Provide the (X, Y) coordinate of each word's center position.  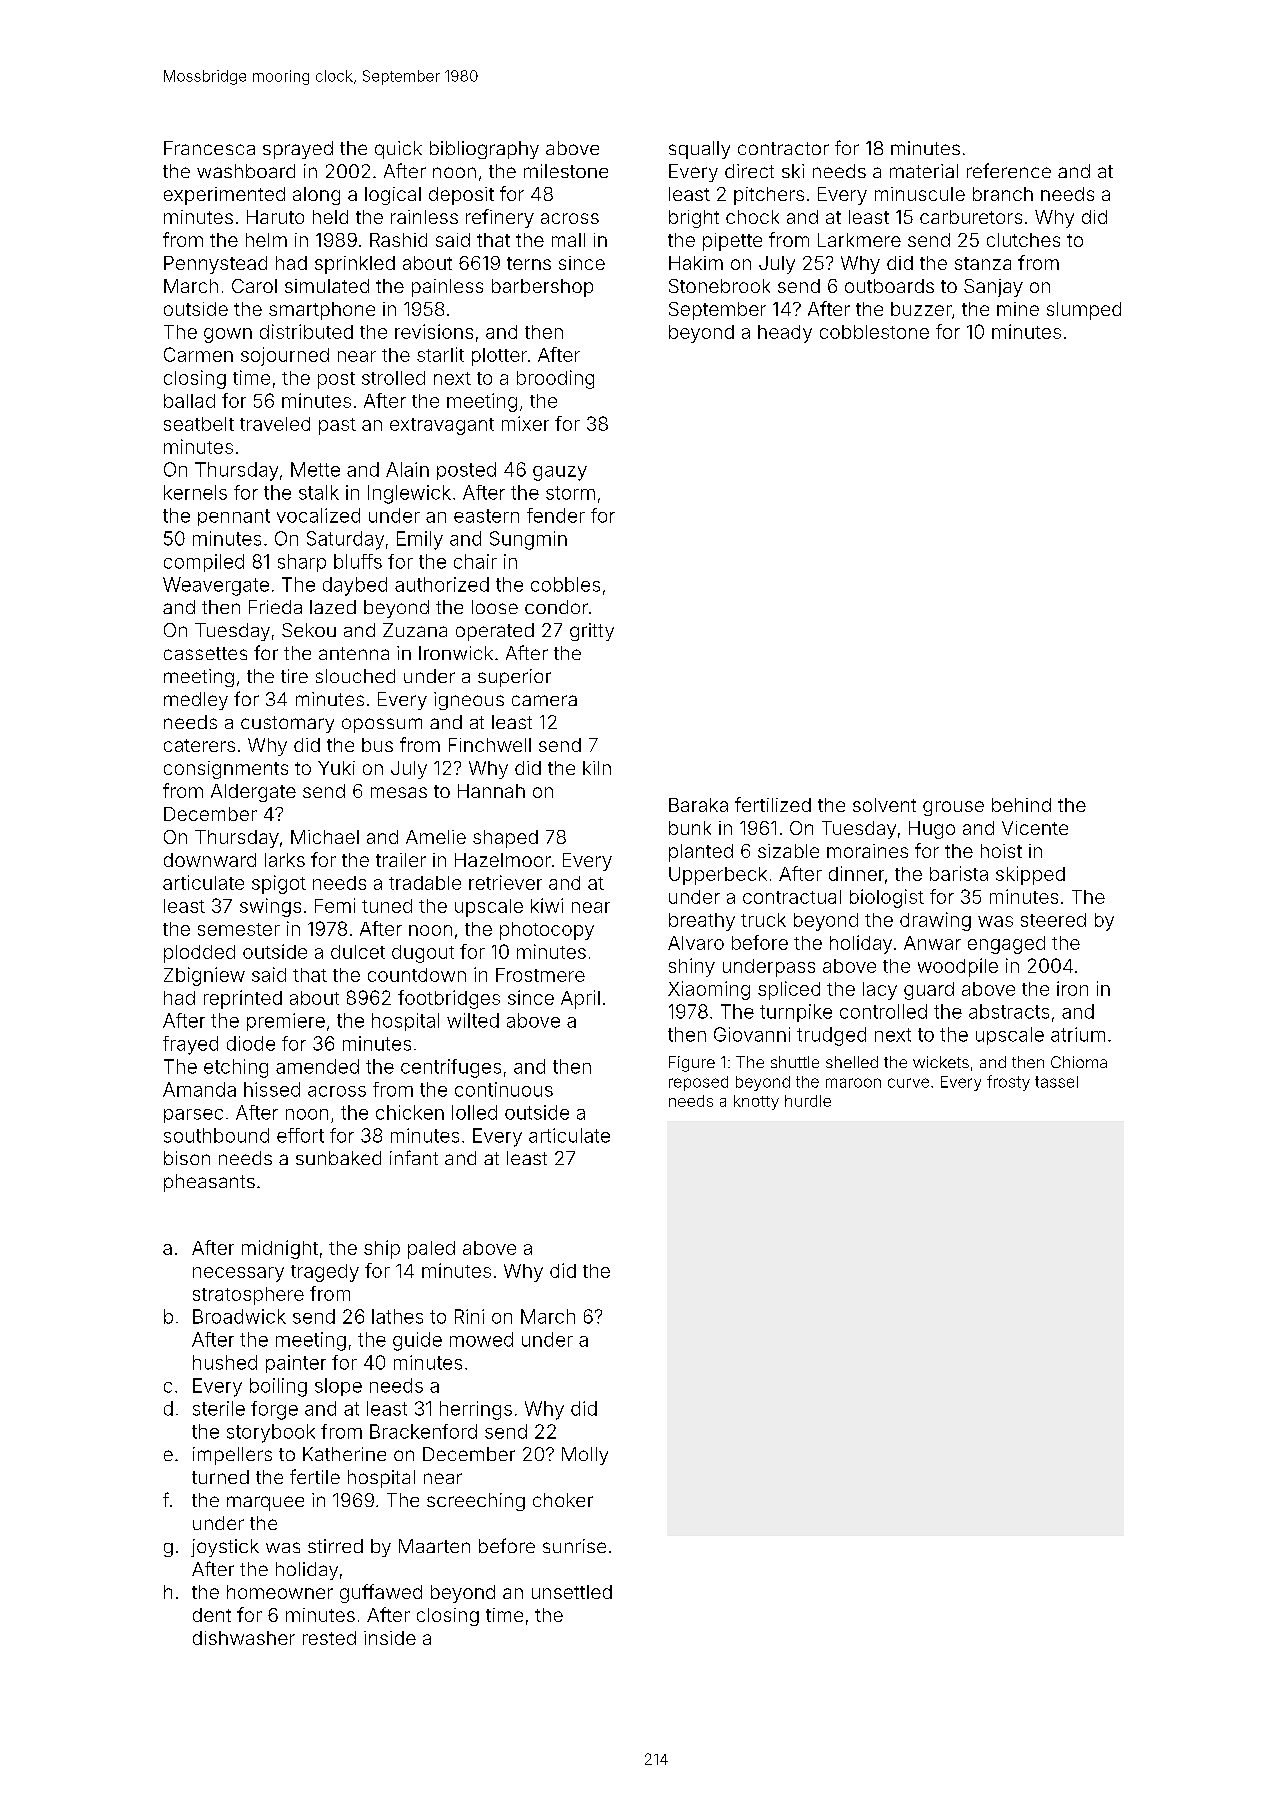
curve (908, 1083)
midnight (280, 1249)
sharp (302, 563)
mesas (399, 792)
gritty (592, 632)
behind (1021, 805)
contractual (792, 897)
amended (317, 1066)
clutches (1023, 240)
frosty (1008, 1083)
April (580, 999)
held (330, 217)
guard (929, 991)
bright (694, 219)
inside (390, 1638)
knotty (756, 1102)
